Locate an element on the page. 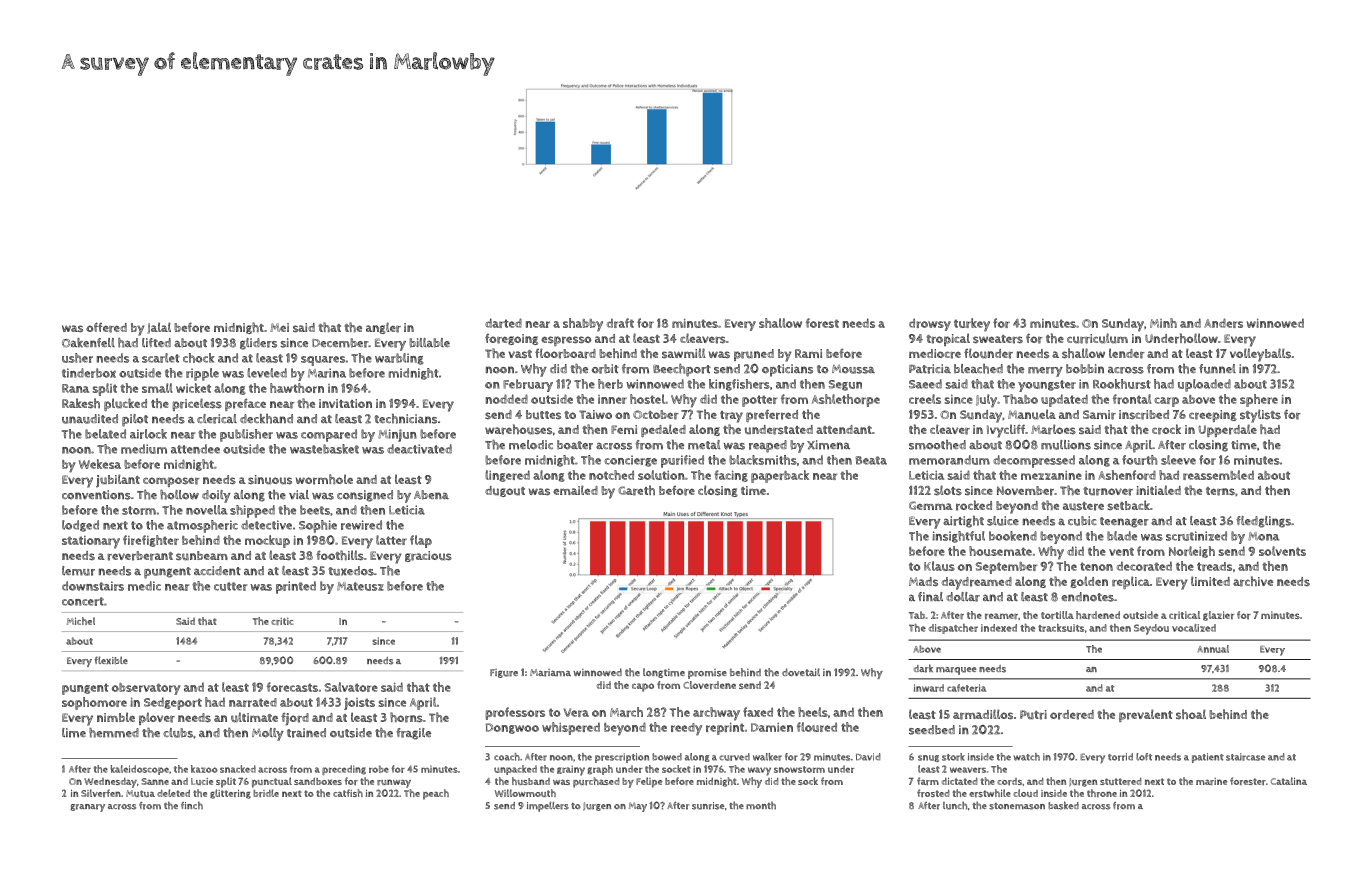  Anders is located at coordinates (1223, 323).
